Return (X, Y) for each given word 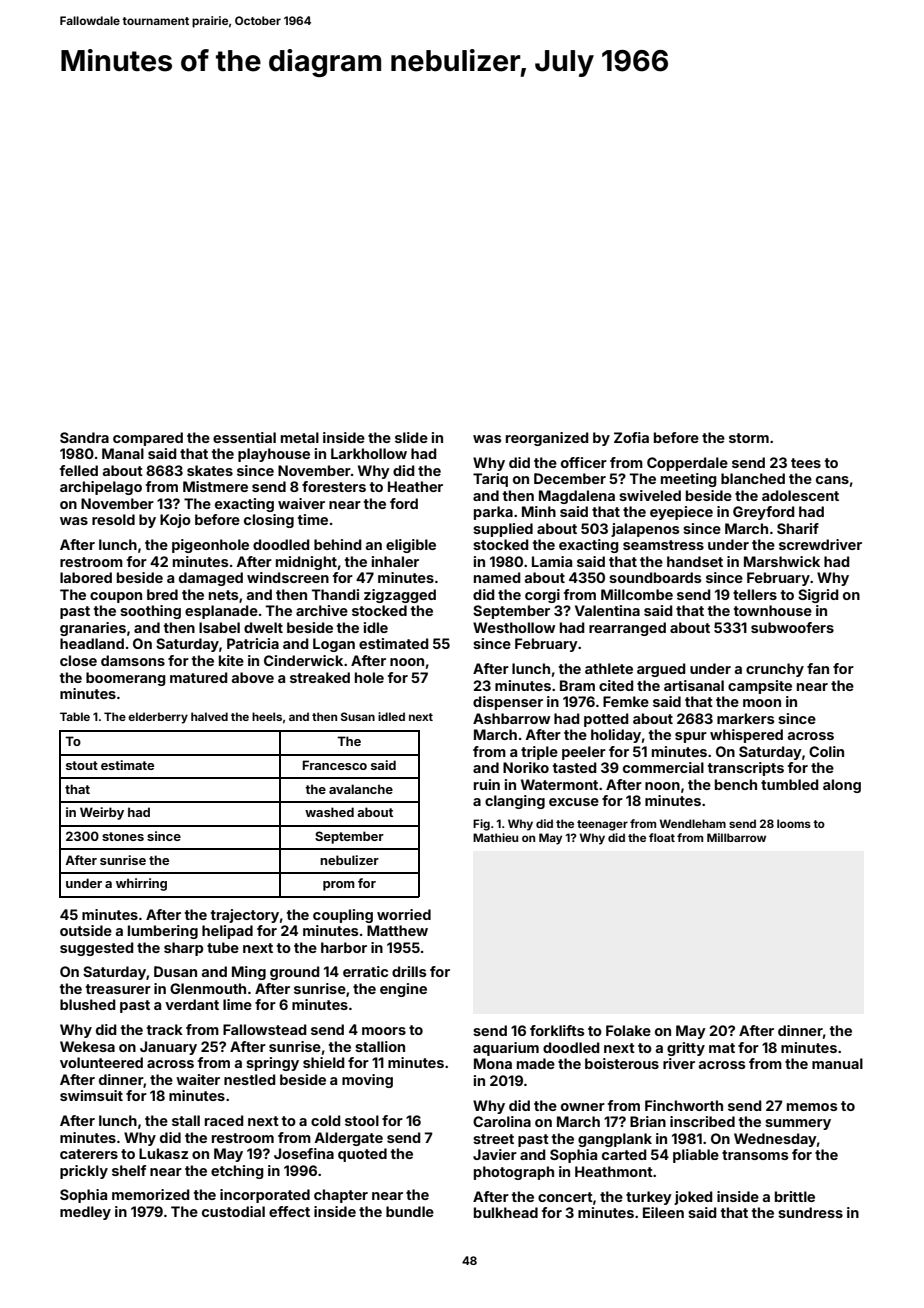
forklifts (557, 1030)
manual (837, 1063)
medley (85, 1213)
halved (209, 716)
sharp (183, 949)
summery (798, 1124)
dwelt (263, 627)
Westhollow (514, 627)
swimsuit (91, 1095)
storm (749, 438)
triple (539, 753)
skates (210, 470)
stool (362, 1120)
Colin (826, 751)
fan (818, 668)
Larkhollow (369, 453)
